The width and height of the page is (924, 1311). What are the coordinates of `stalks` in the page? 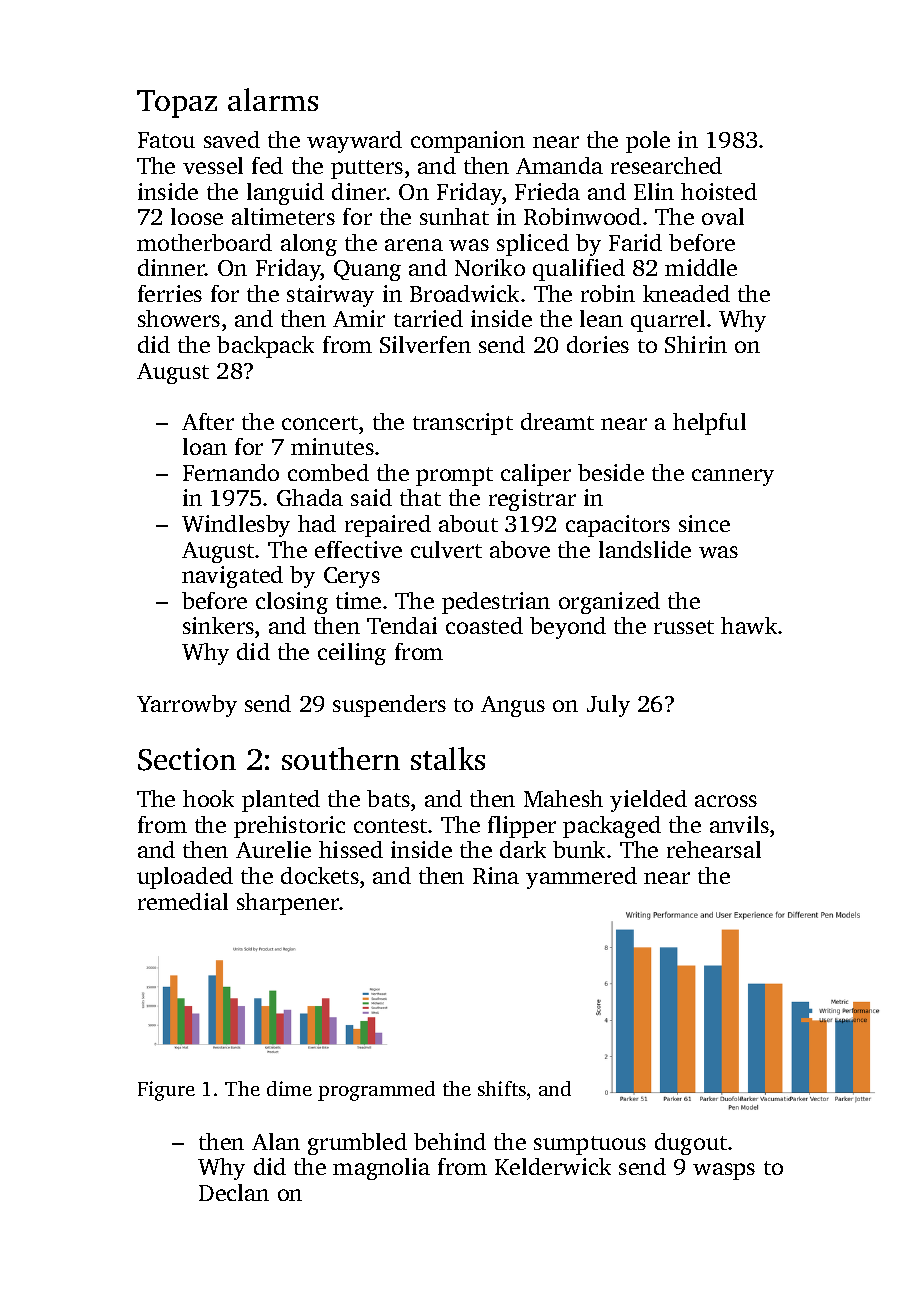 It's located at (448, 758).
